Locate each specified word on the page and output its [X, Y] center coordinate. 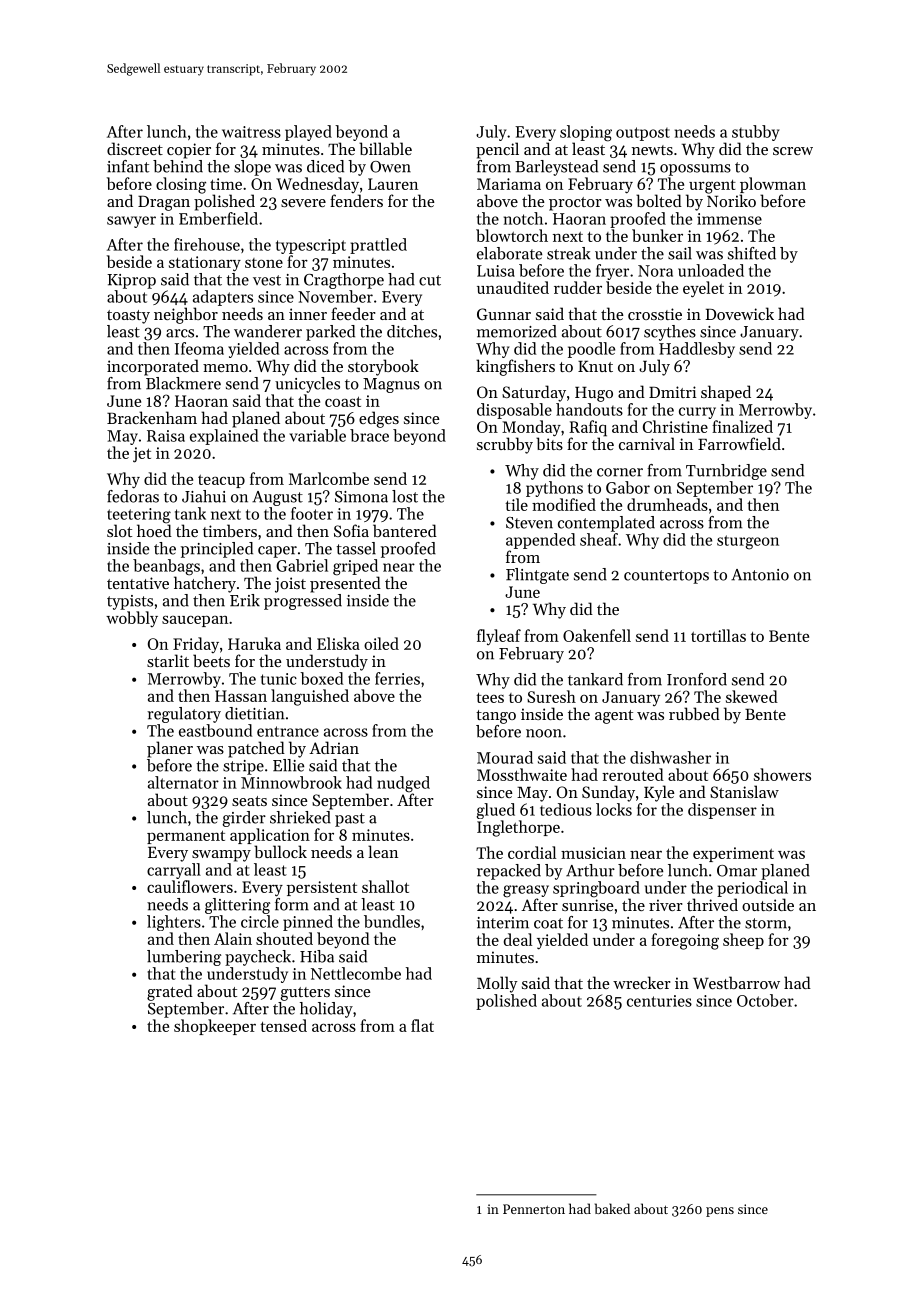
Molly [497, 984]
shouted [284, 938]
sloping [586, 133]
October [765, 1000]
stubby [755, 133]
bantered [405, 530]
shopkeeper [215, 1027]
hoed [154, 530]
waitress [251, 132]
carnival [647, 443]
